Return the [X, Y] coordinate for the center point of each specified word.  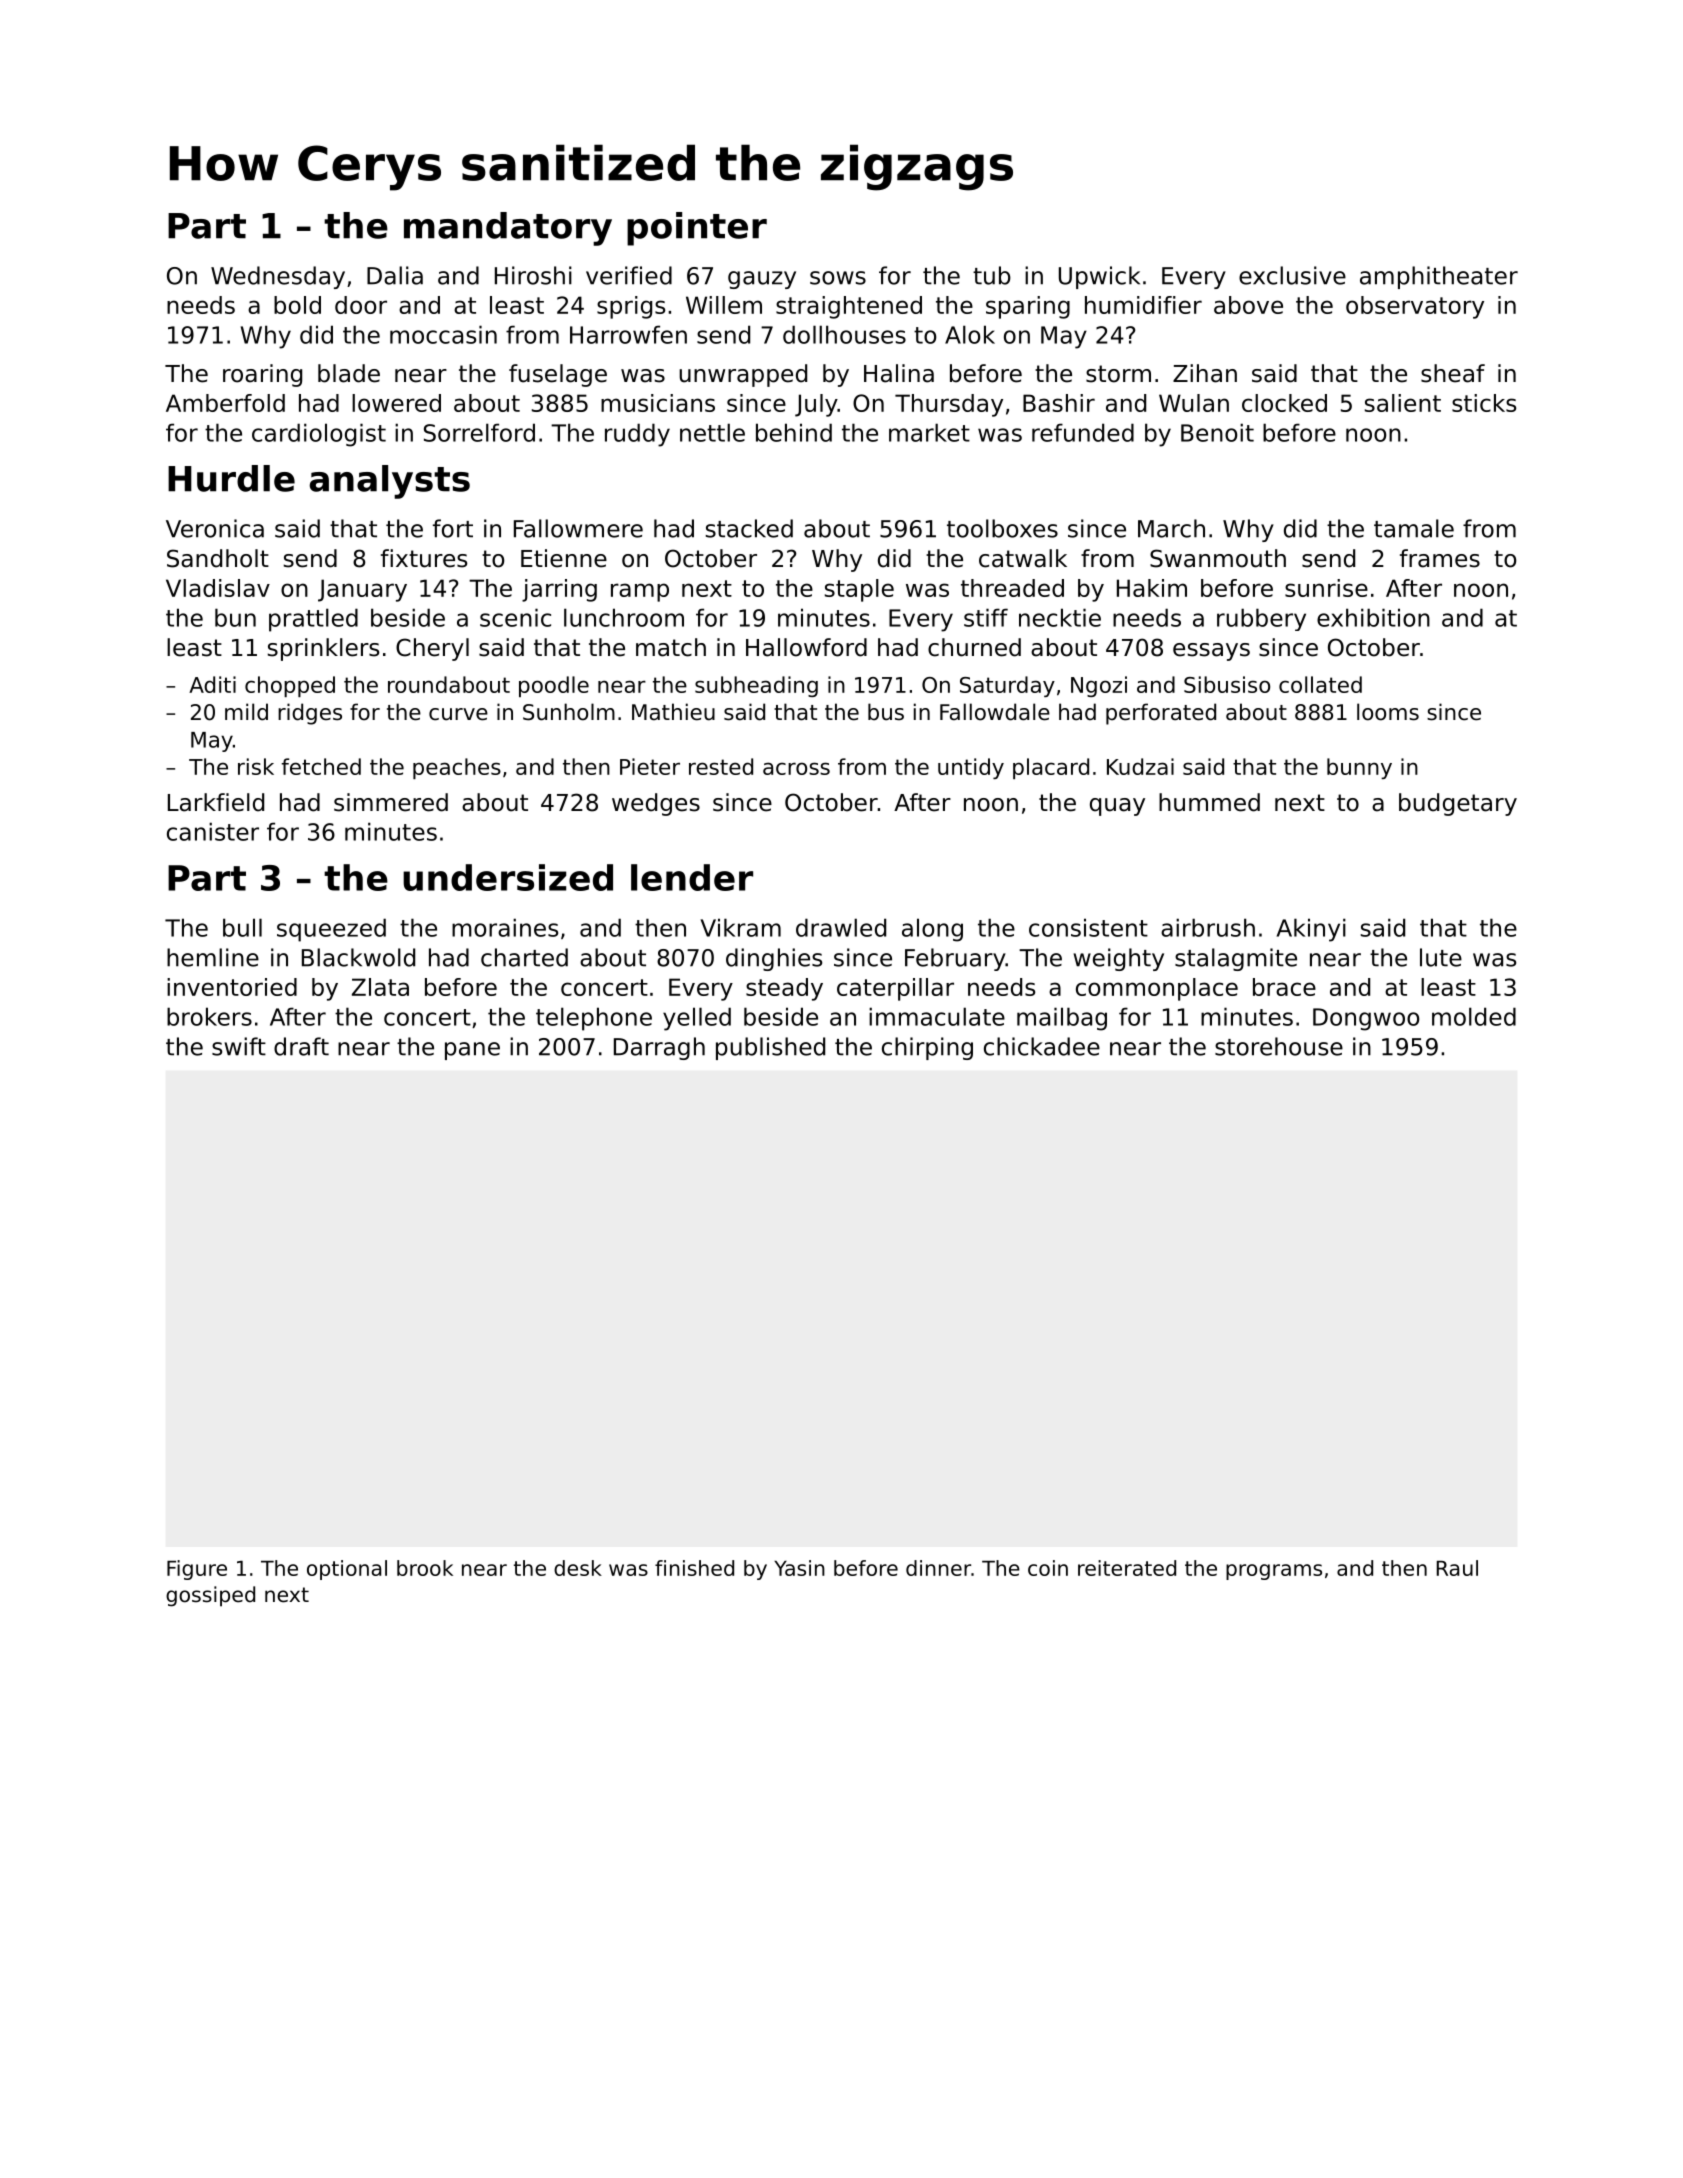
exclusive [1292, 275]
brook [425, 1568]
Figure [197, 1570]
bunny [1359, 768]
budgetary [1458, 804]
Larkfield [216, 802]
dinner [938, 1568]
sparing [1028, 307]
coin [1048, 1568]
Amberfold [225, 403]
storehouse [1279, 1046]
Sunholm [569, 712]
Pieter [650, 766]
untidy [971, 768]
